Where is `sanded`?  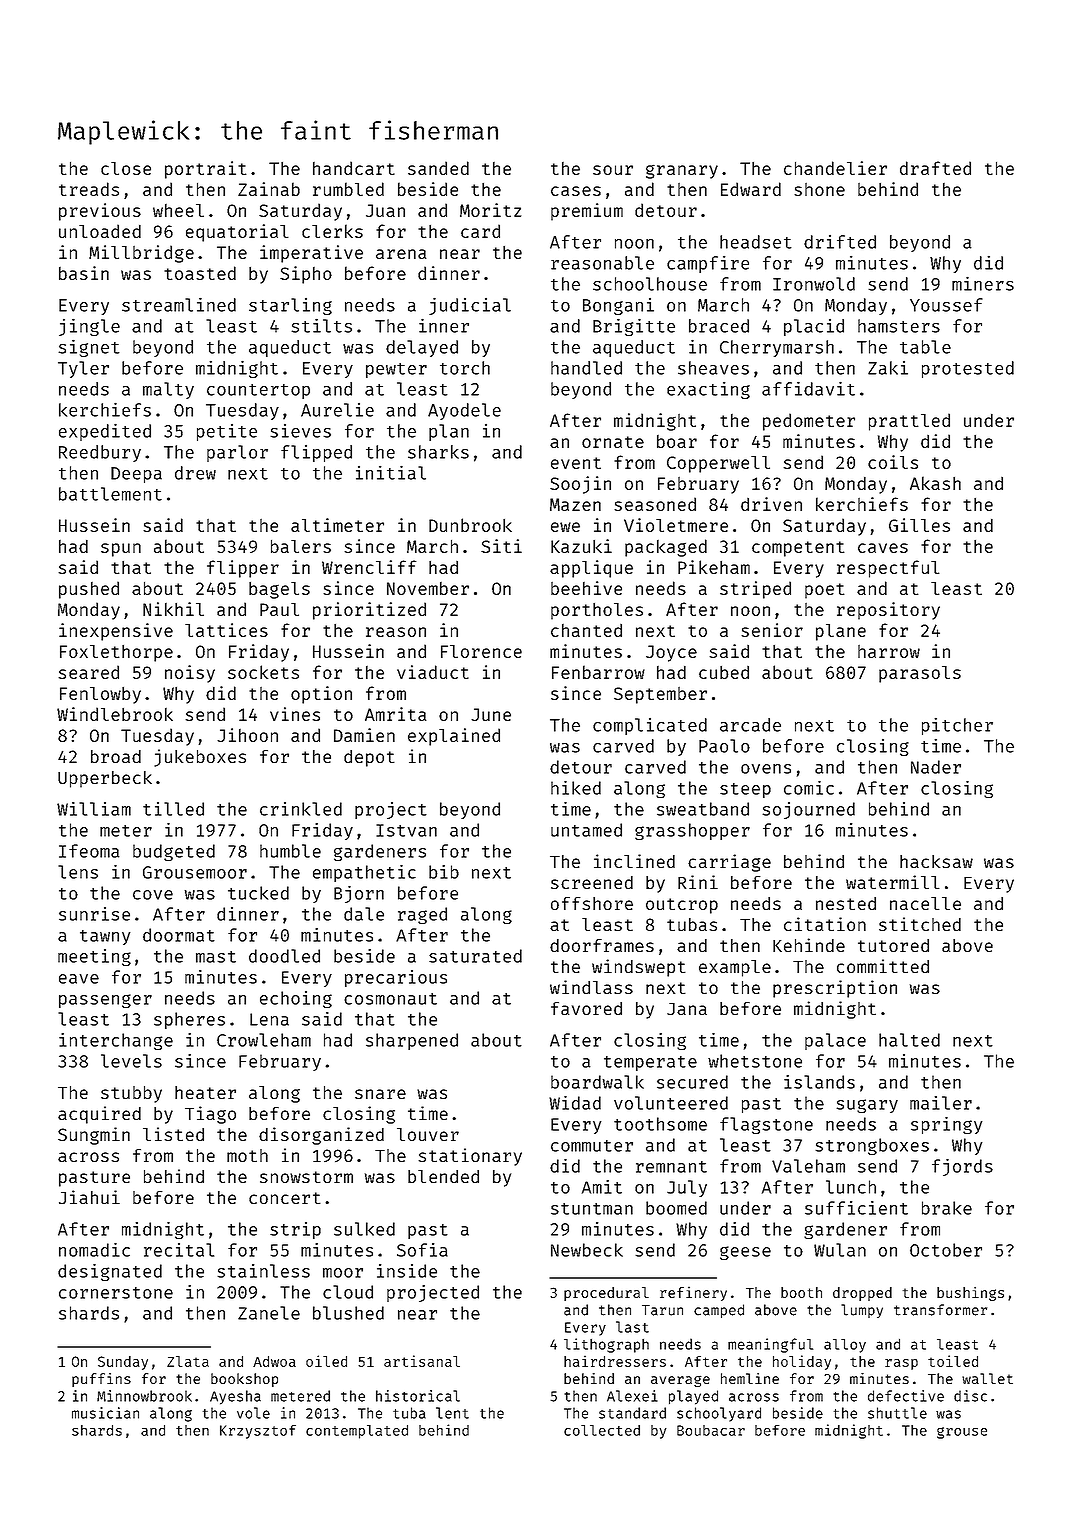 sanded is located at coordinates (438, 168).
